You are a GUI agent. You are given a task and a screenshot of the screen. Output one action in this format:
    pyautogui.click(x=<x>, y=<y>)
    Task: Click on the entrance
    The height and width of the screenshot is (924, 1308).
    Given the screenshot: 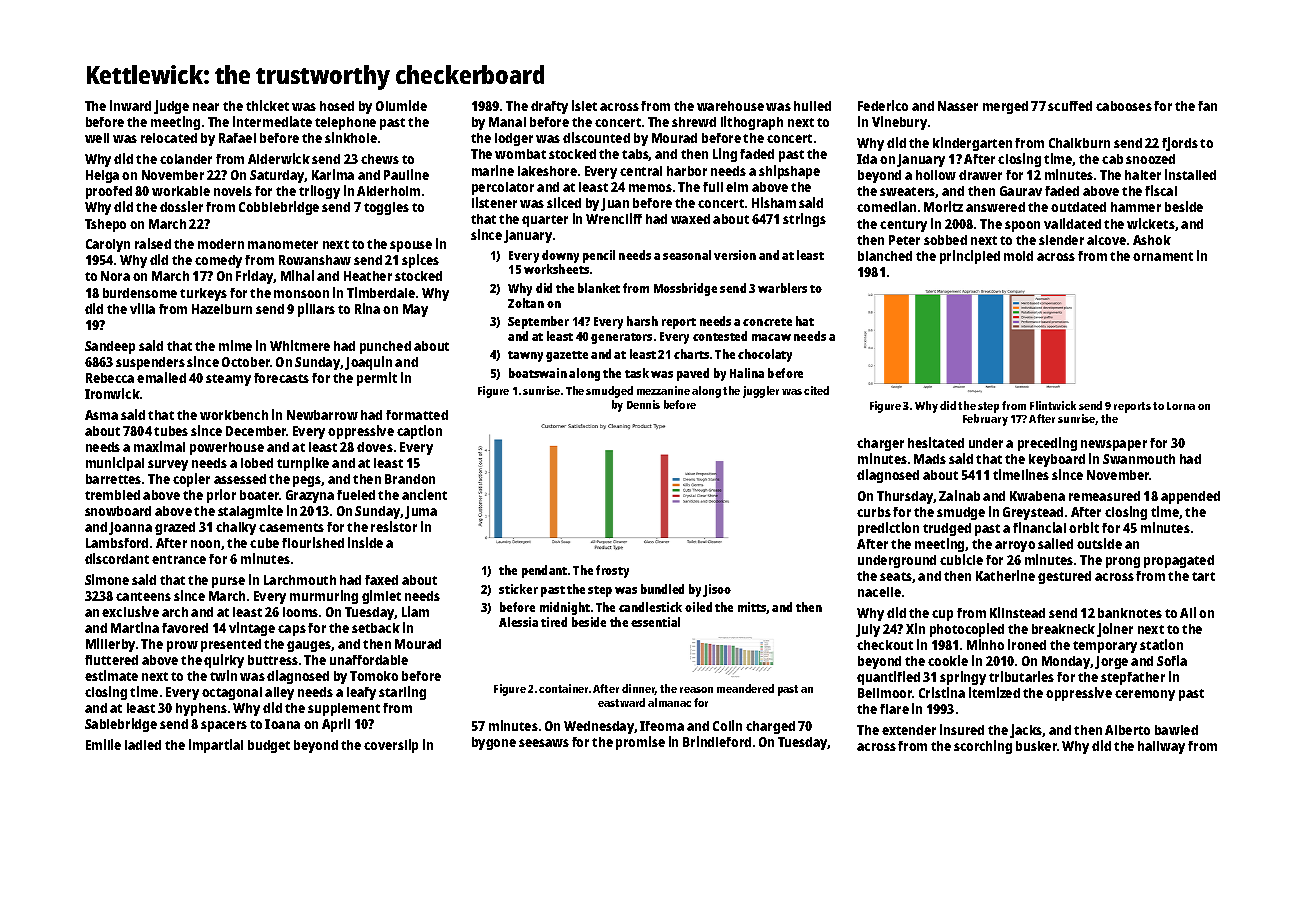 What is the action you would take?
    pyautogui.click(x=179, y=559)
